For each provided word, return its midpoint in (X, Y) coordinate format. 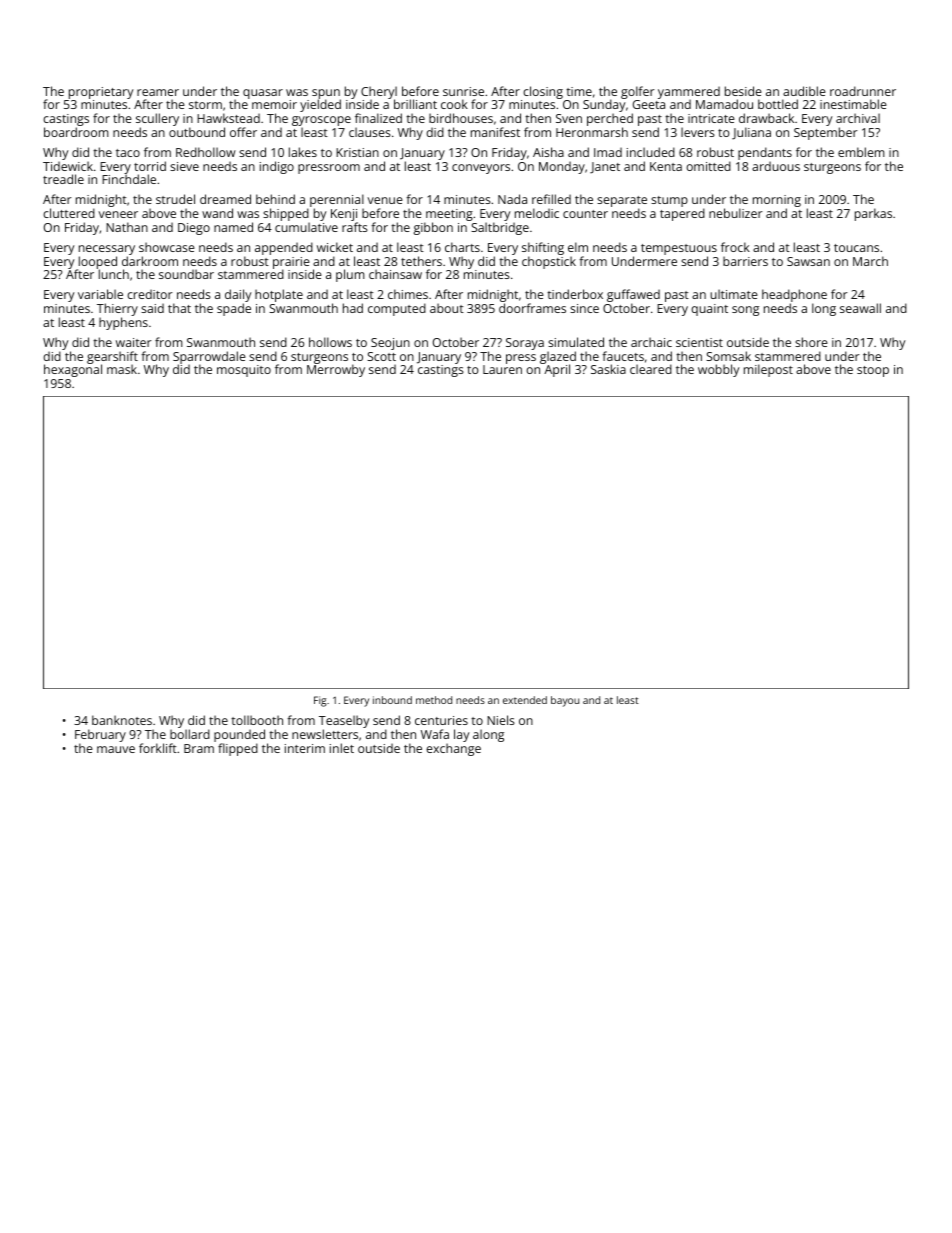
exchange (453, 749)
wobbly (718, 370)
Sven (569, 118)
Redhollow (206, 152)
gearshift (112, 358)
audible (804, 91)
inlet (342, 748)
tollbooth (257, 720)
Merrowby (336, 371)
